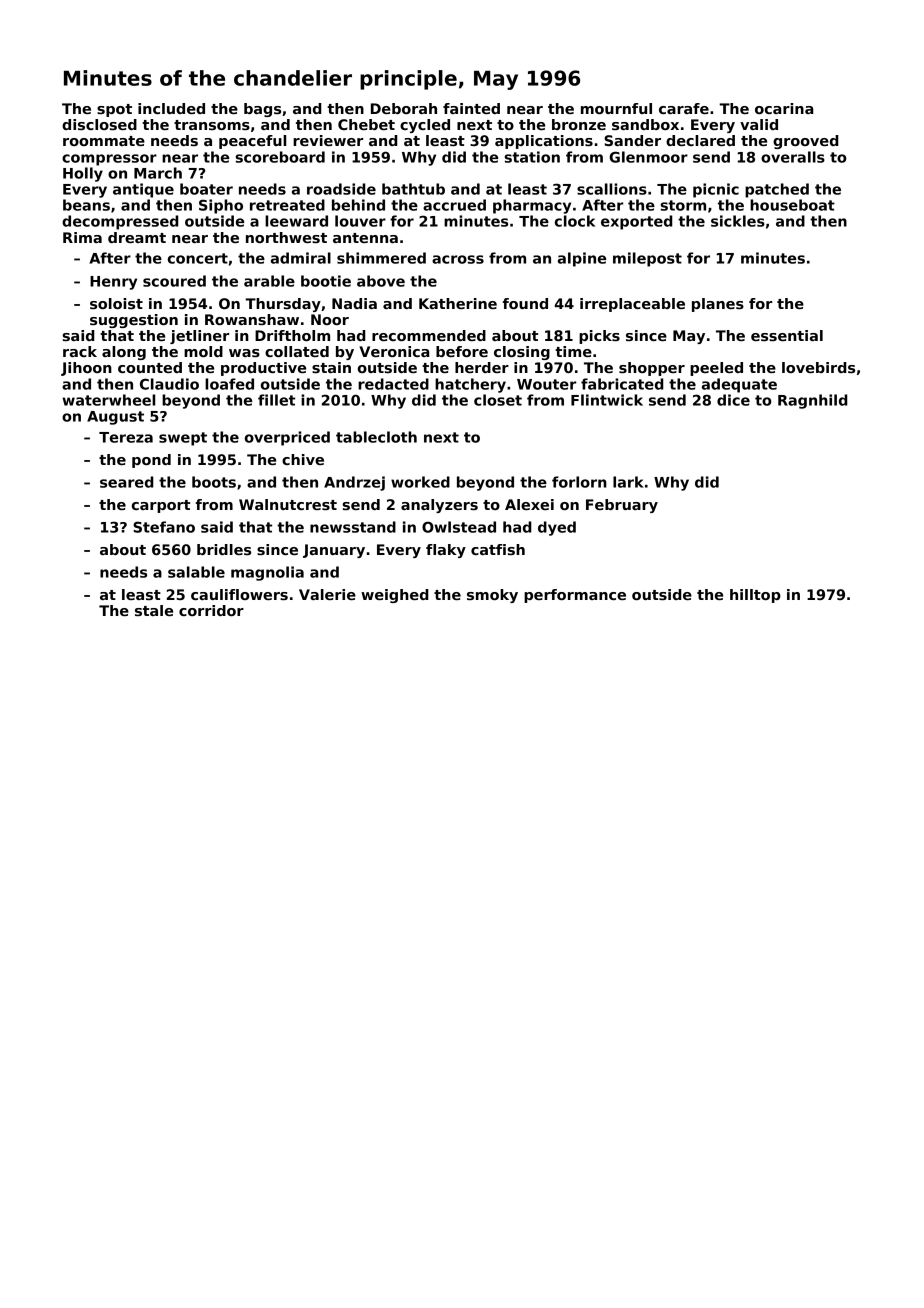 The height and width of the screenshot is (1308, 924). I want to click on valid, so click(759, 124).
